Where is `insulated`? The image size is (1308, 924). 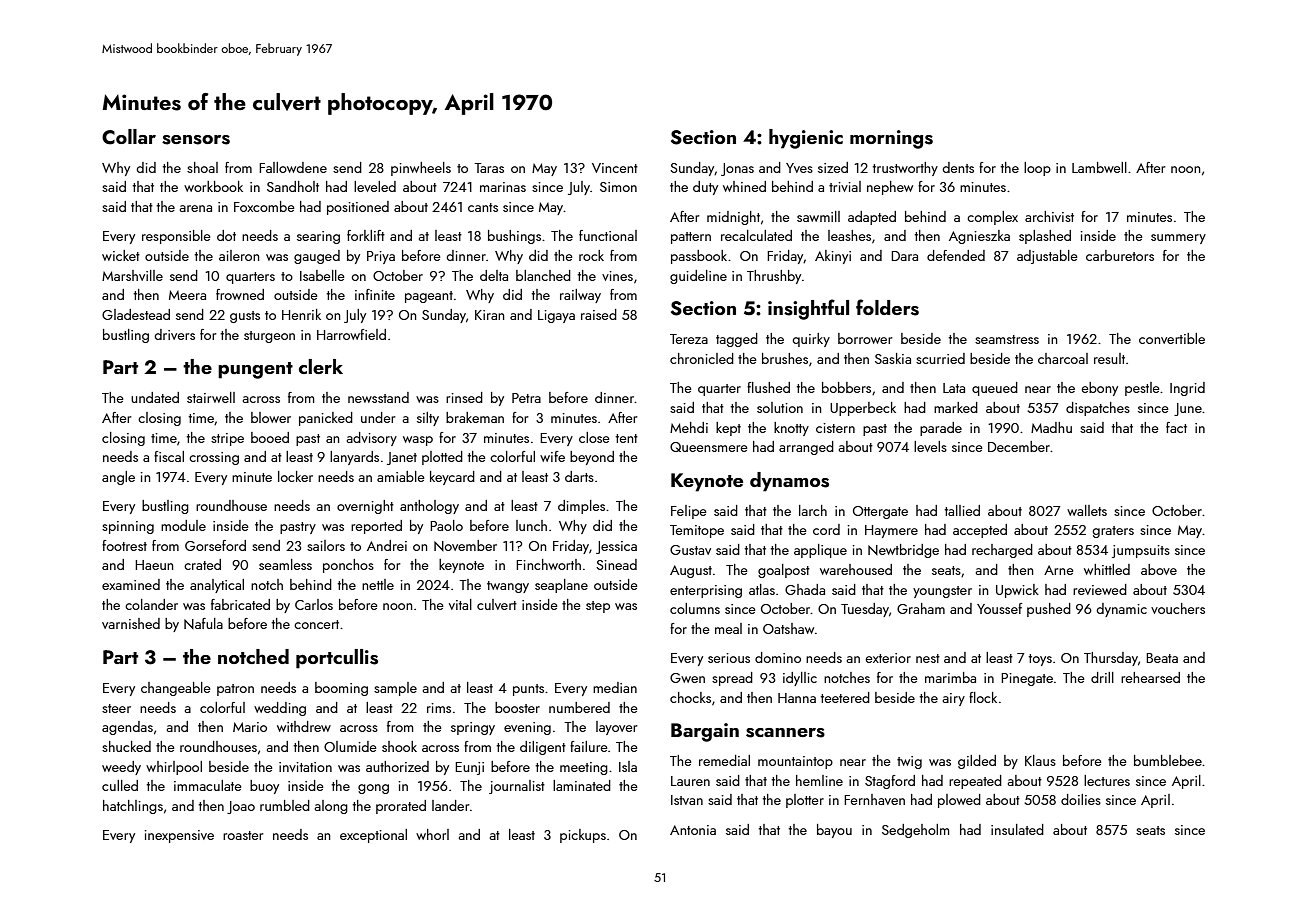
insulated is located at coordinates (1017, 829).
